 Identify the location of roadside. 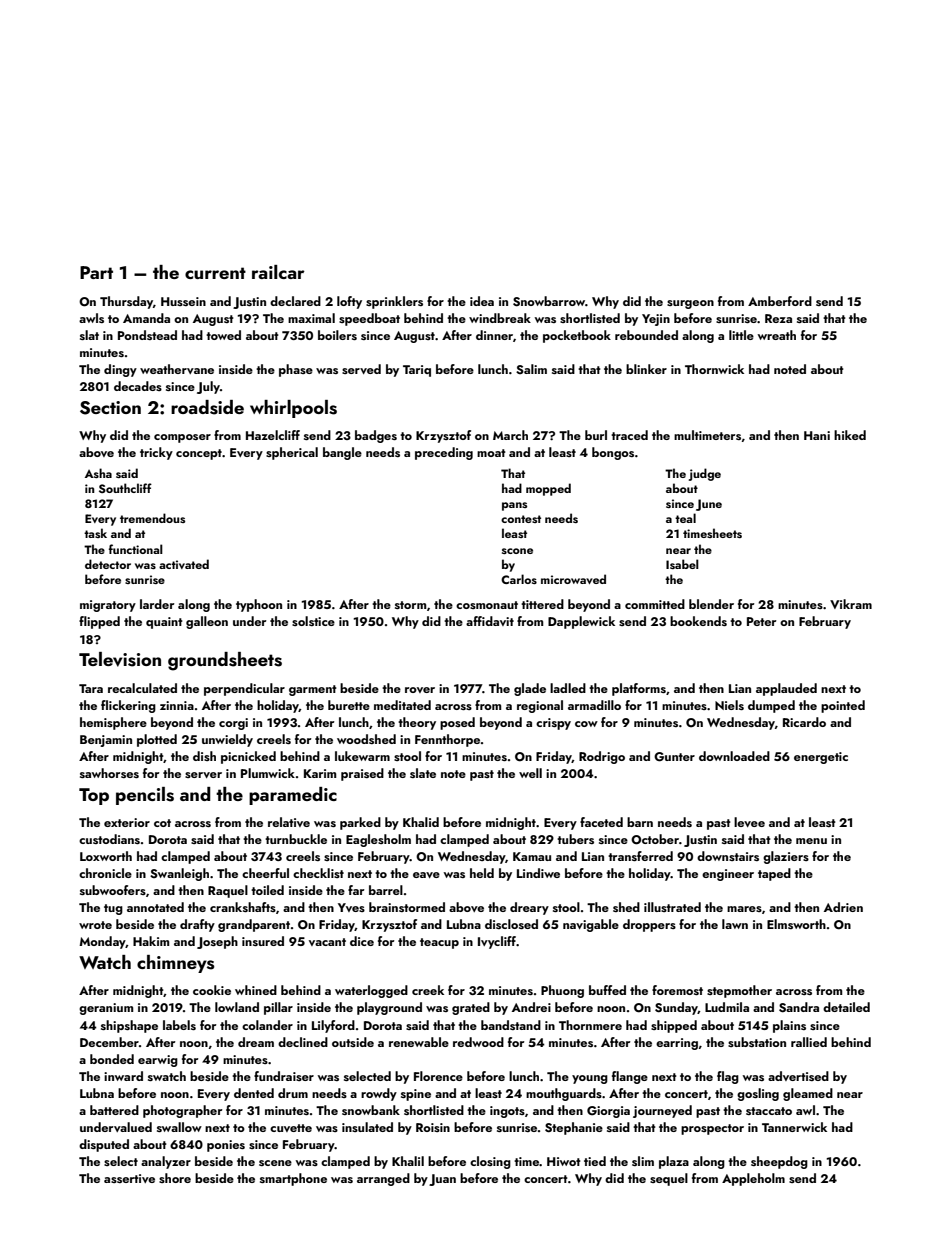
(207, 407).
